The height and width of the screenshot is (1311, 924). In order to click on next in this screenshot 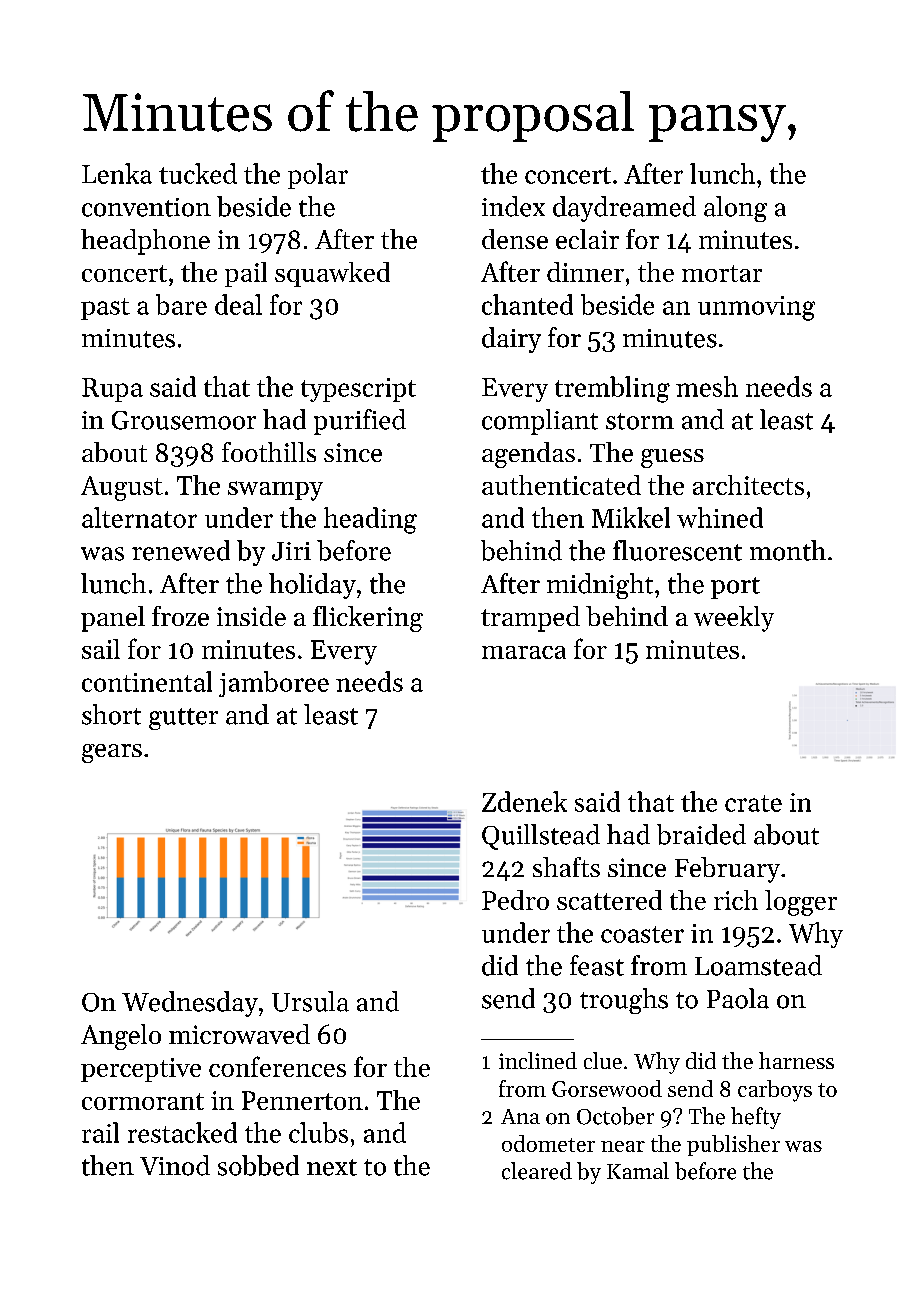, I will do `click(332, 1167)`.
